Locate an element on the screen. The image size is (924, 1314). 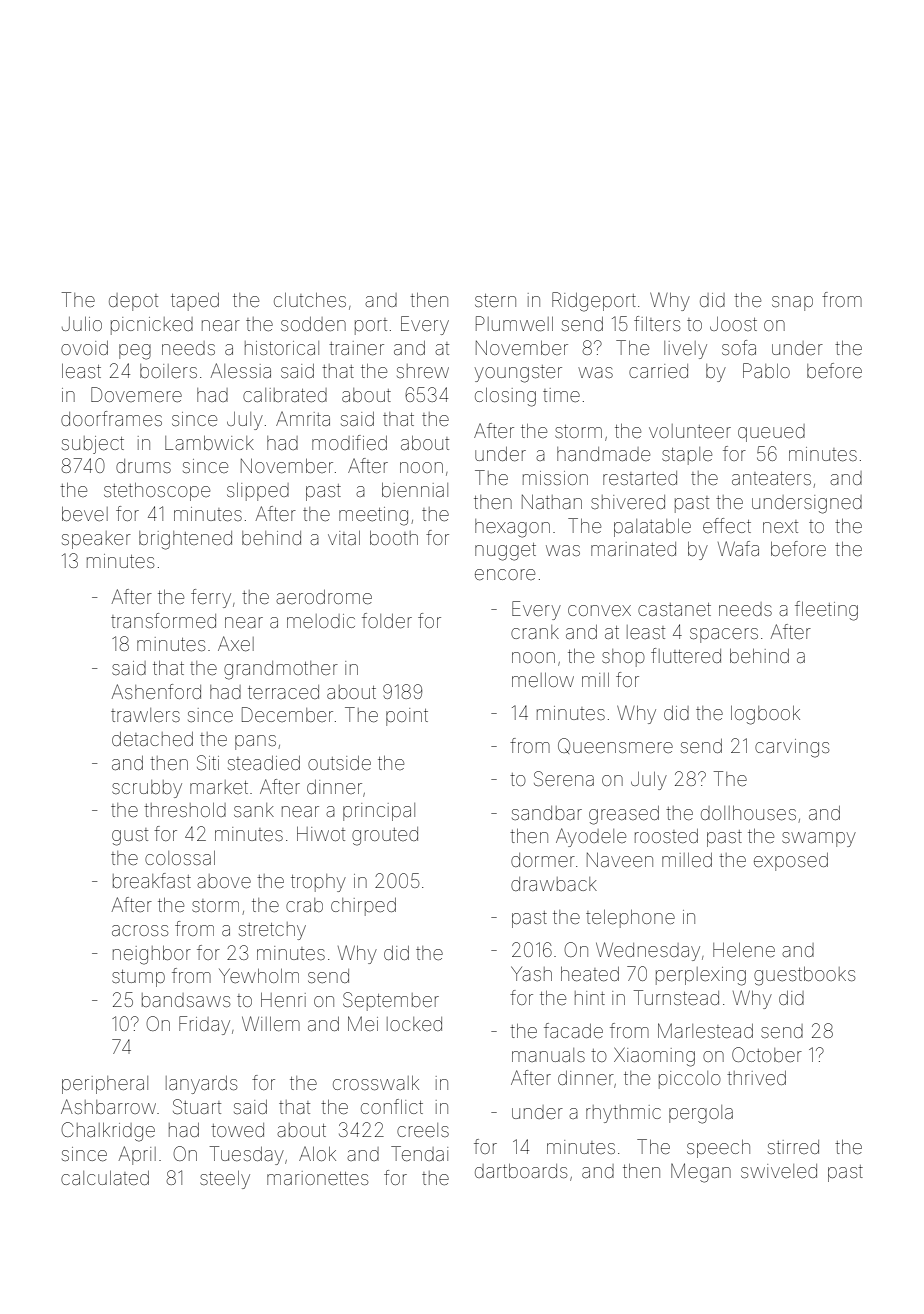
manuals is located at coordinates (548, 1055).
